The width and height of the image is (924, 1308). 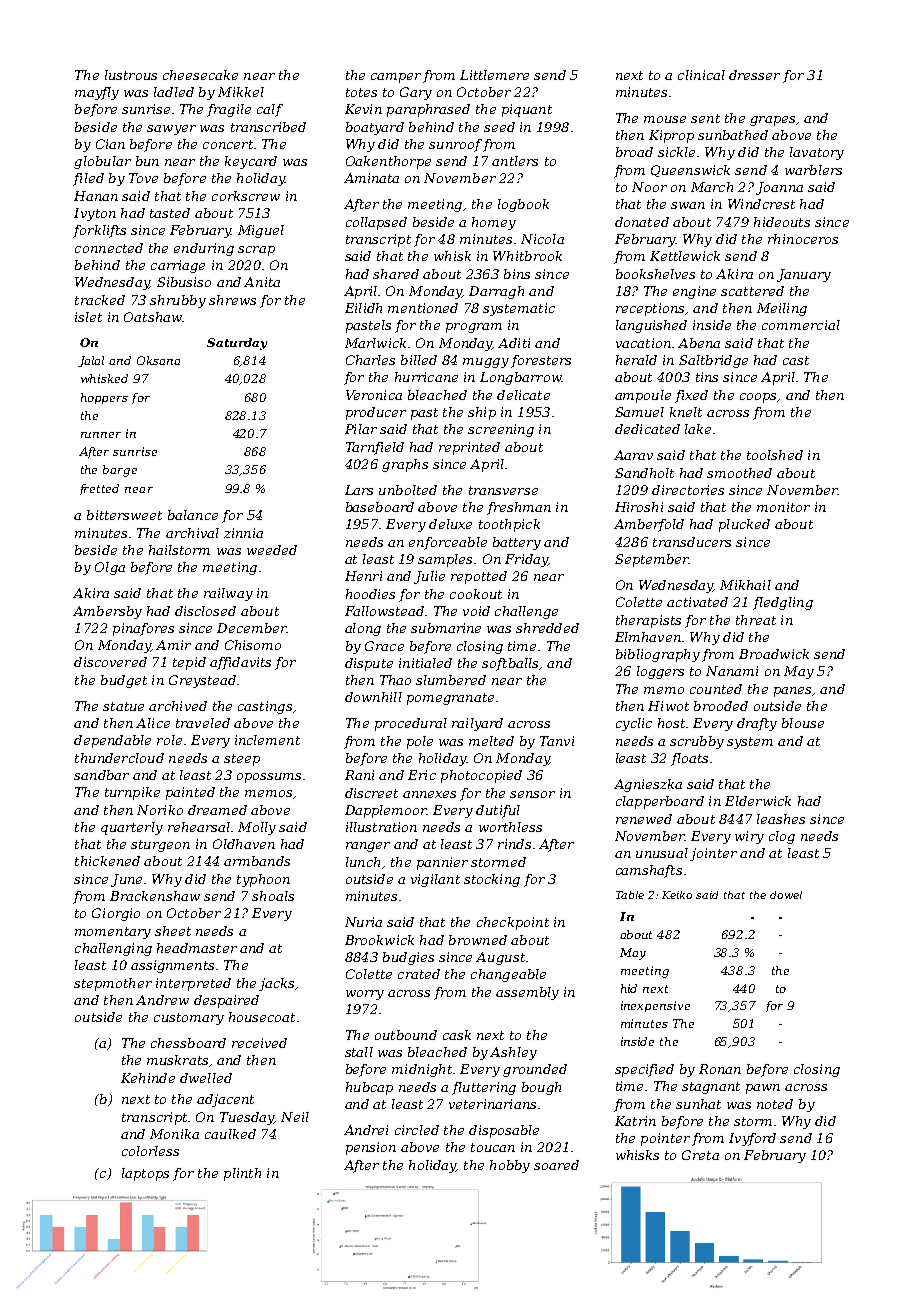 What do you see at coordinates (155, 896) in the image?
I see `Brackenshaw` at bounding box center [155, 896].
